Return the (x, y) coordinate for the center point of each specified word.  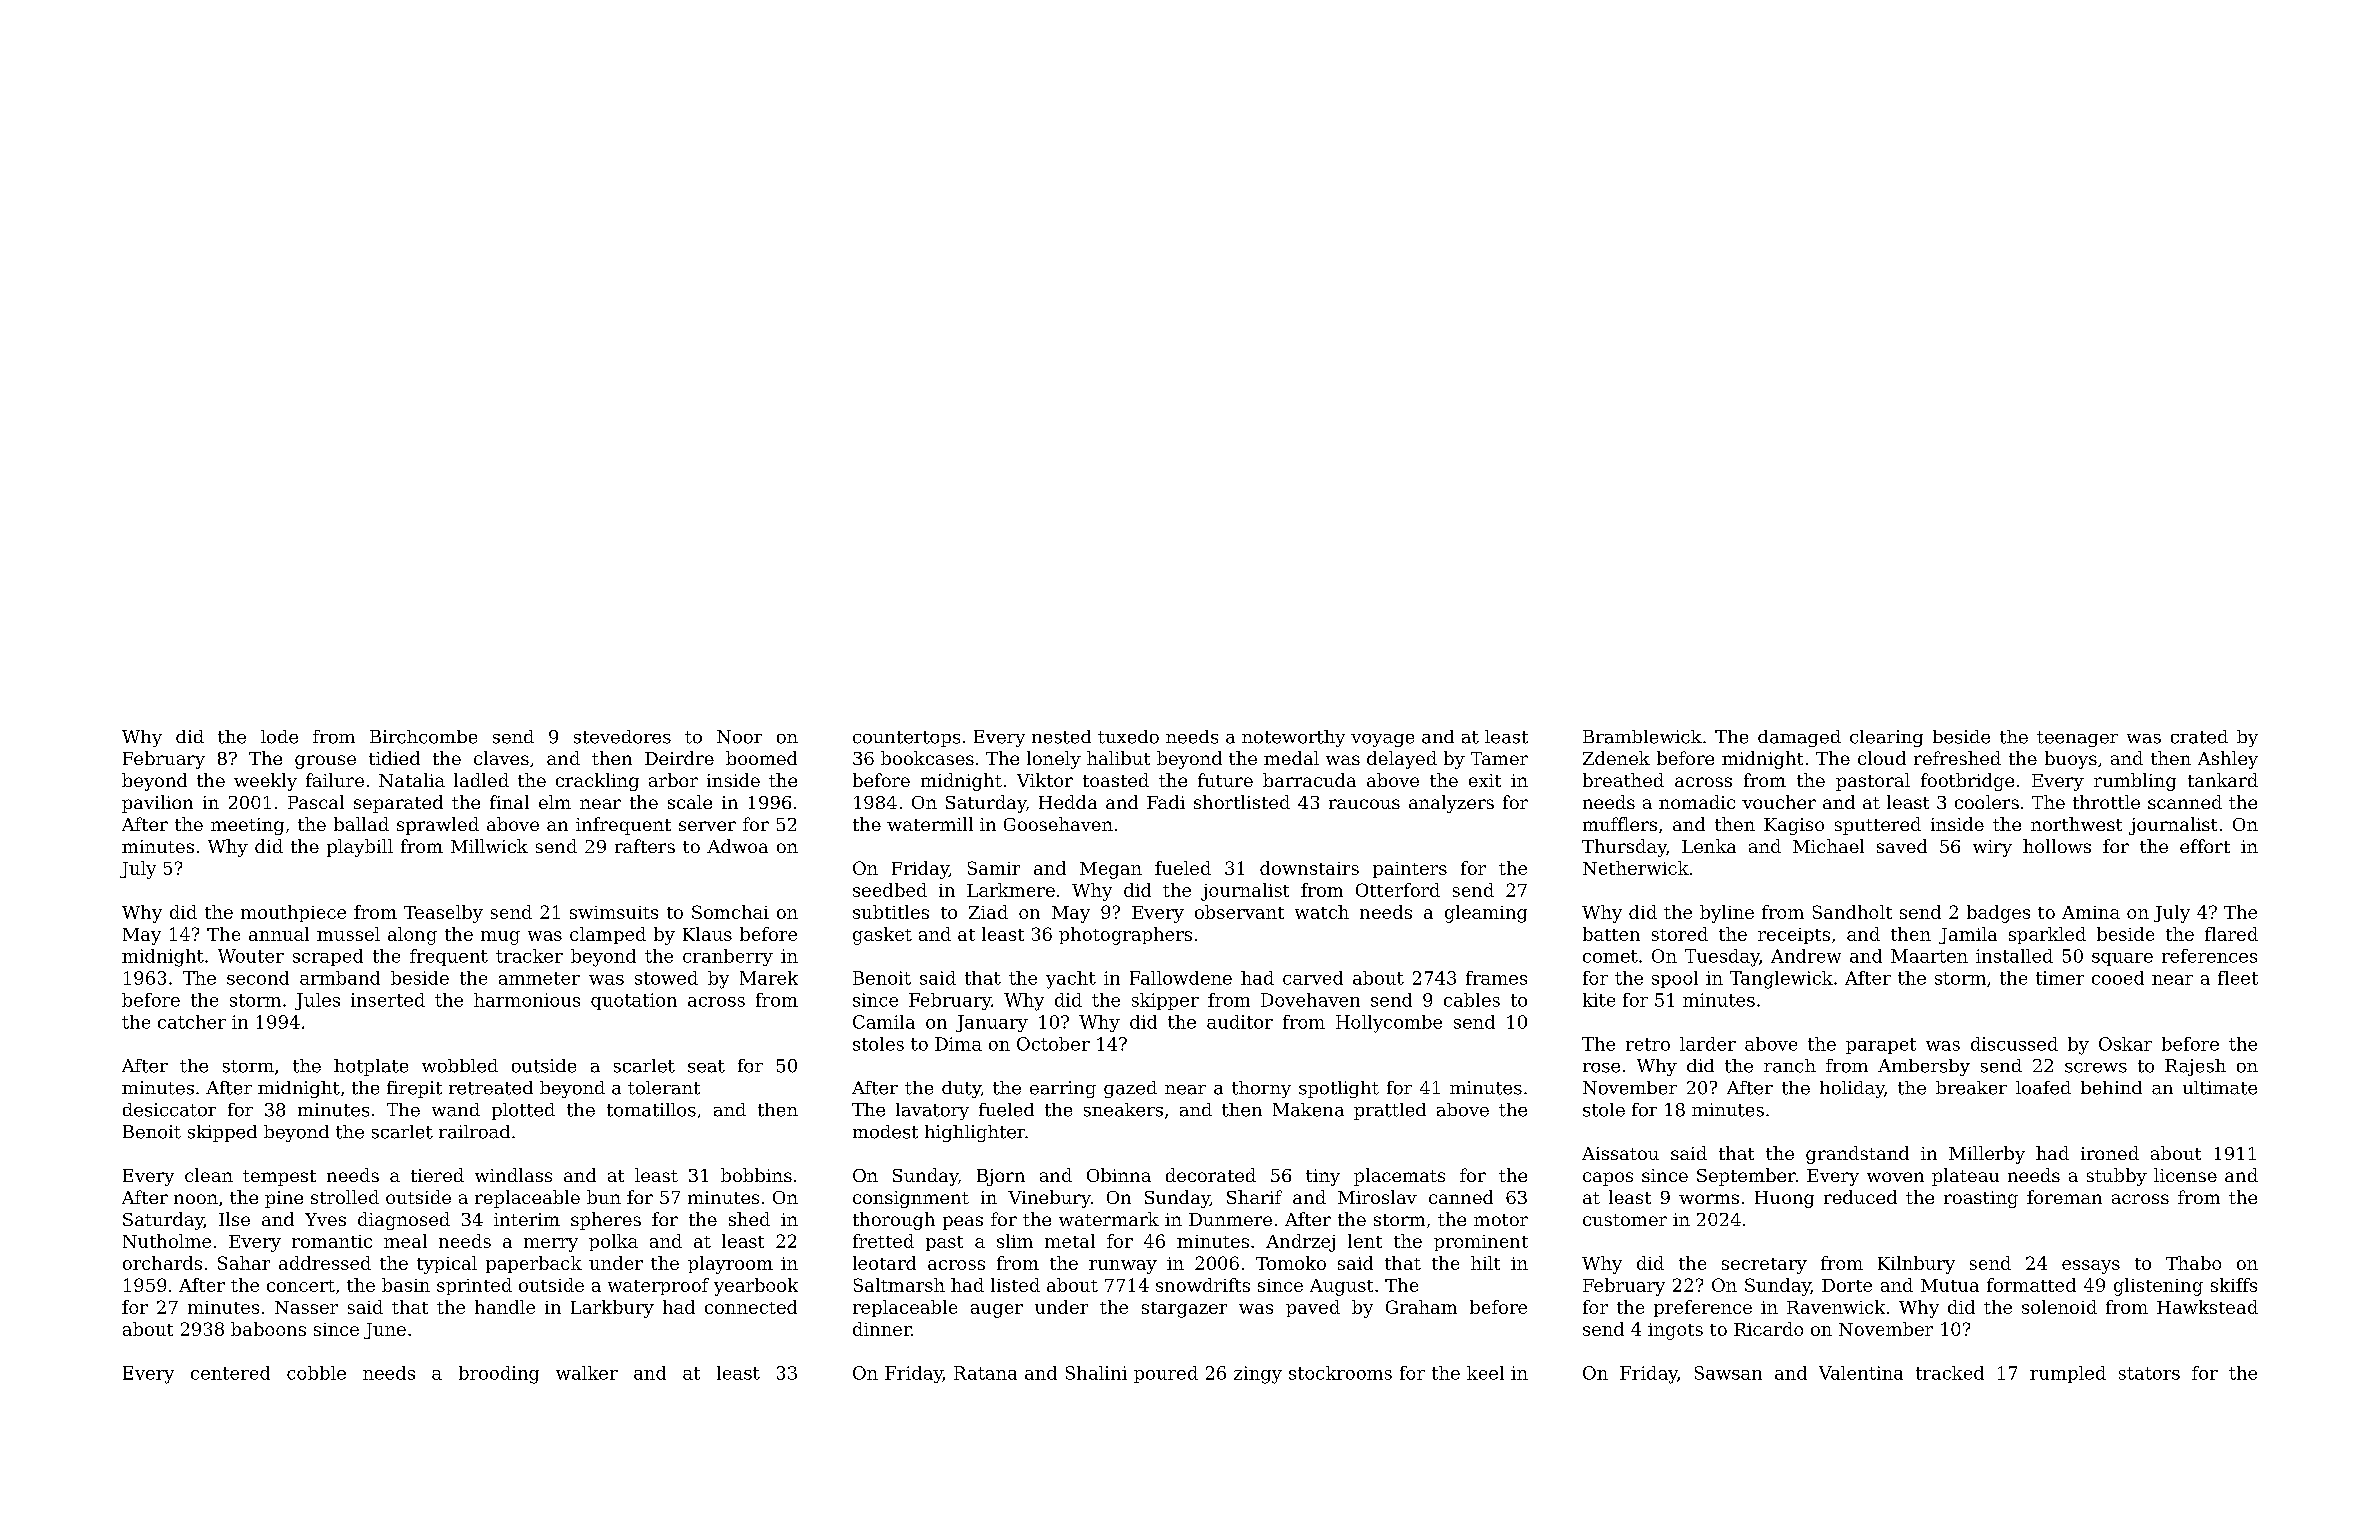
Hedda (1068, 802)
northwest (2076, 824)
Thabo (2193, 1263)
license (2185, 1175)
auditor (1240, 1022)
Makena (1308, 1110)
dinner (882, 1329)
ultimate (2220, 1088)
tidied (394, 758)
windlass (513, 1175)
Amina (2091, 912)
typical (447, 1265)
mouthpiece (293, 913)
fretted (883, 1241)
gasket (882, 936)
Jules (317, 1001)
